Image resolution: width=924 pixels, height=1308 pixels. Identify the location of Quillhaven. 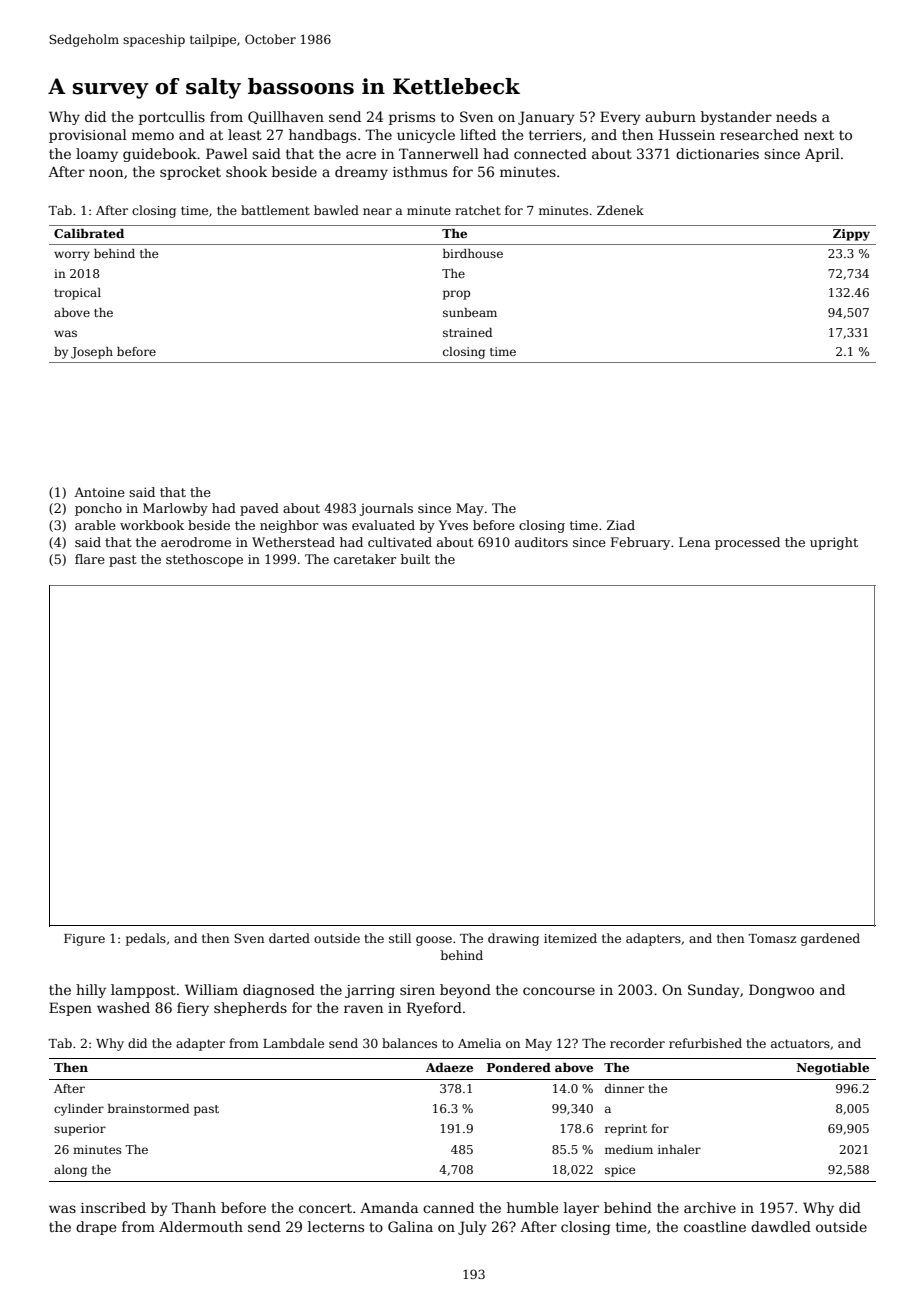
(286, 117).
